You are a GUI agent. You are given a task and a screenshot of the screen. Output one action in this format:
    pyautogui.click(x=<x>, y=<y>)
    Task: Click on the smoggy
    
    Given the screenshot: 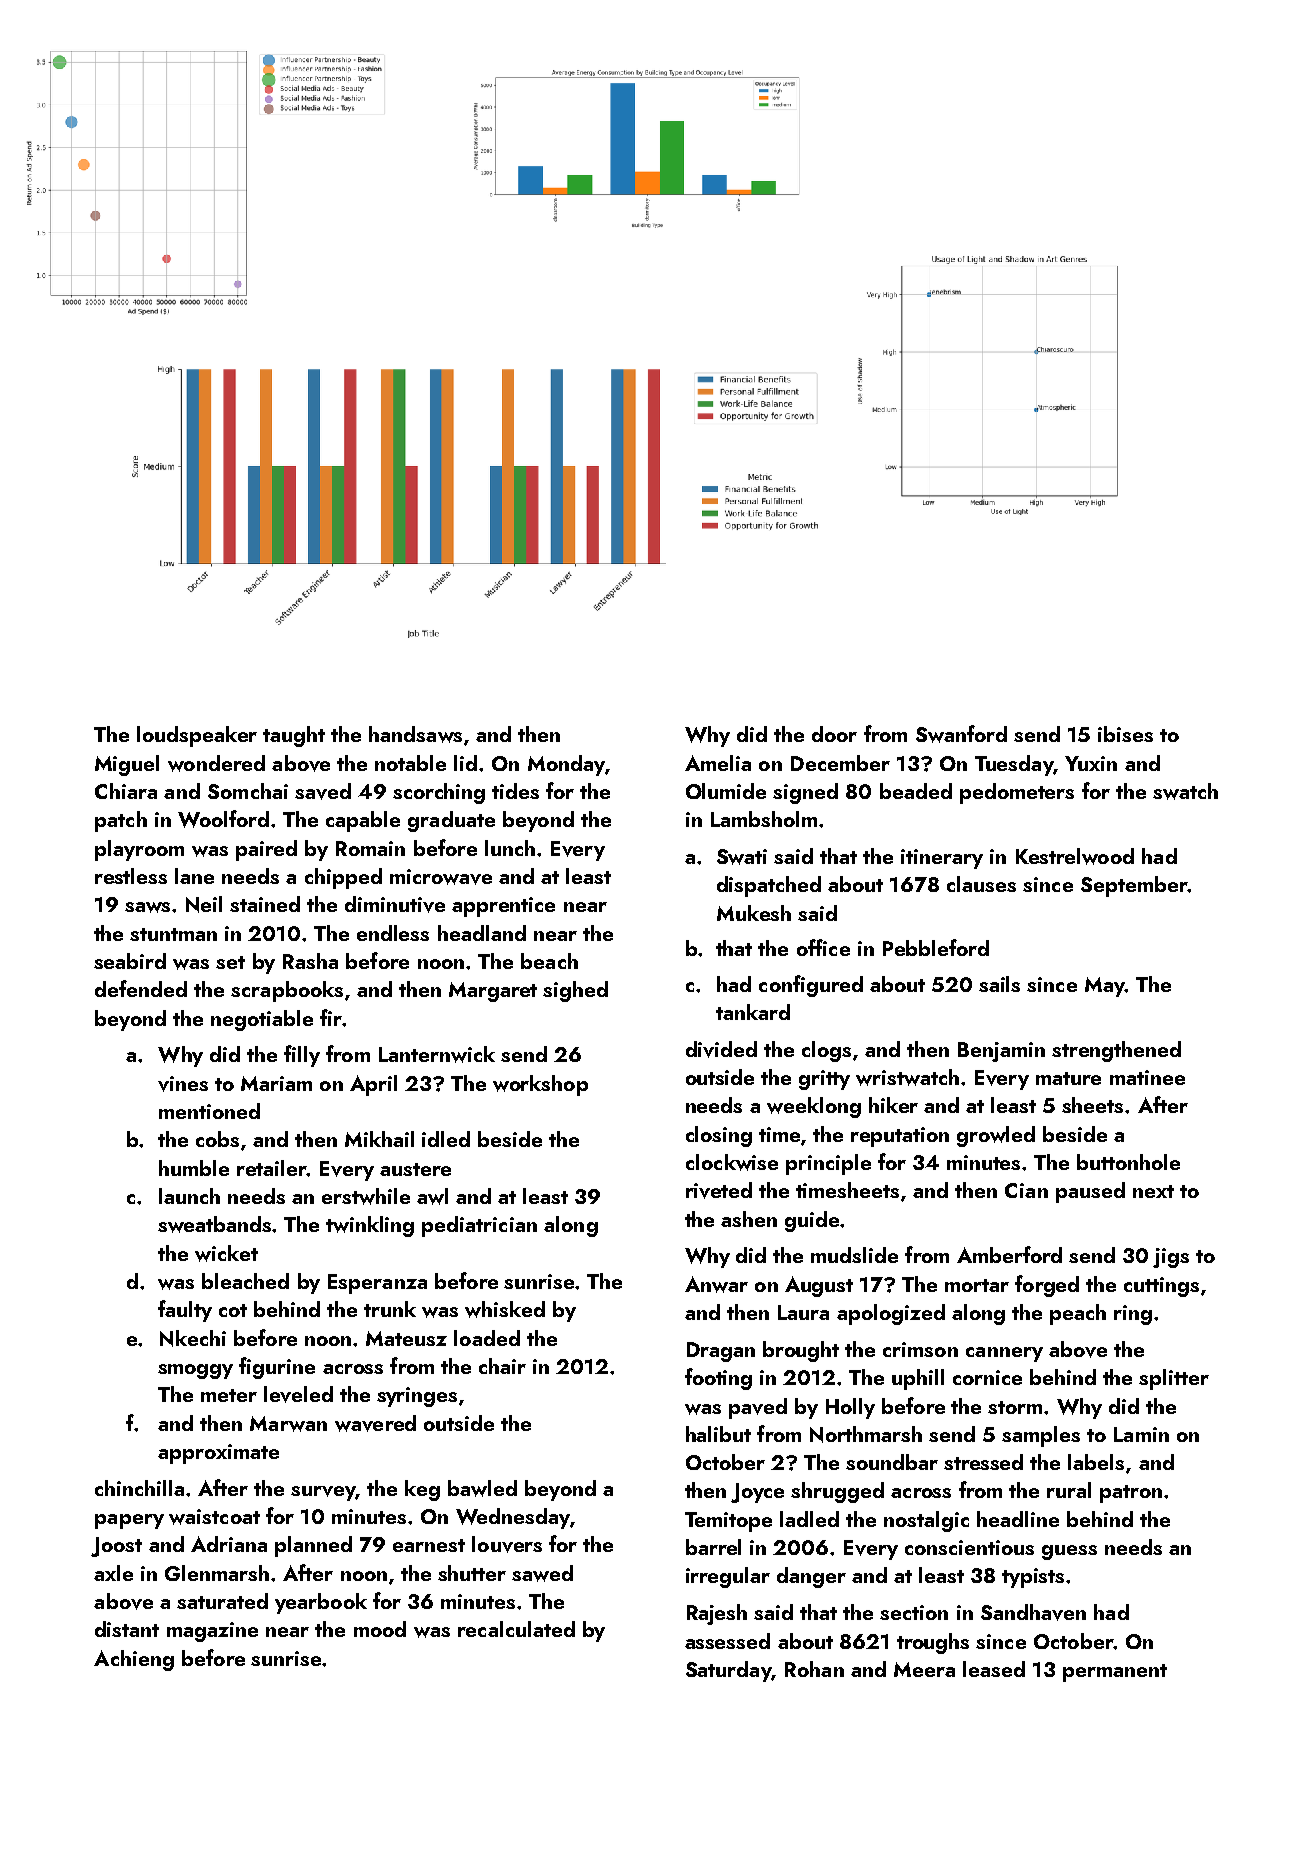 What is the action you would take?
    pyautogui.click(x=195, y=1371)
